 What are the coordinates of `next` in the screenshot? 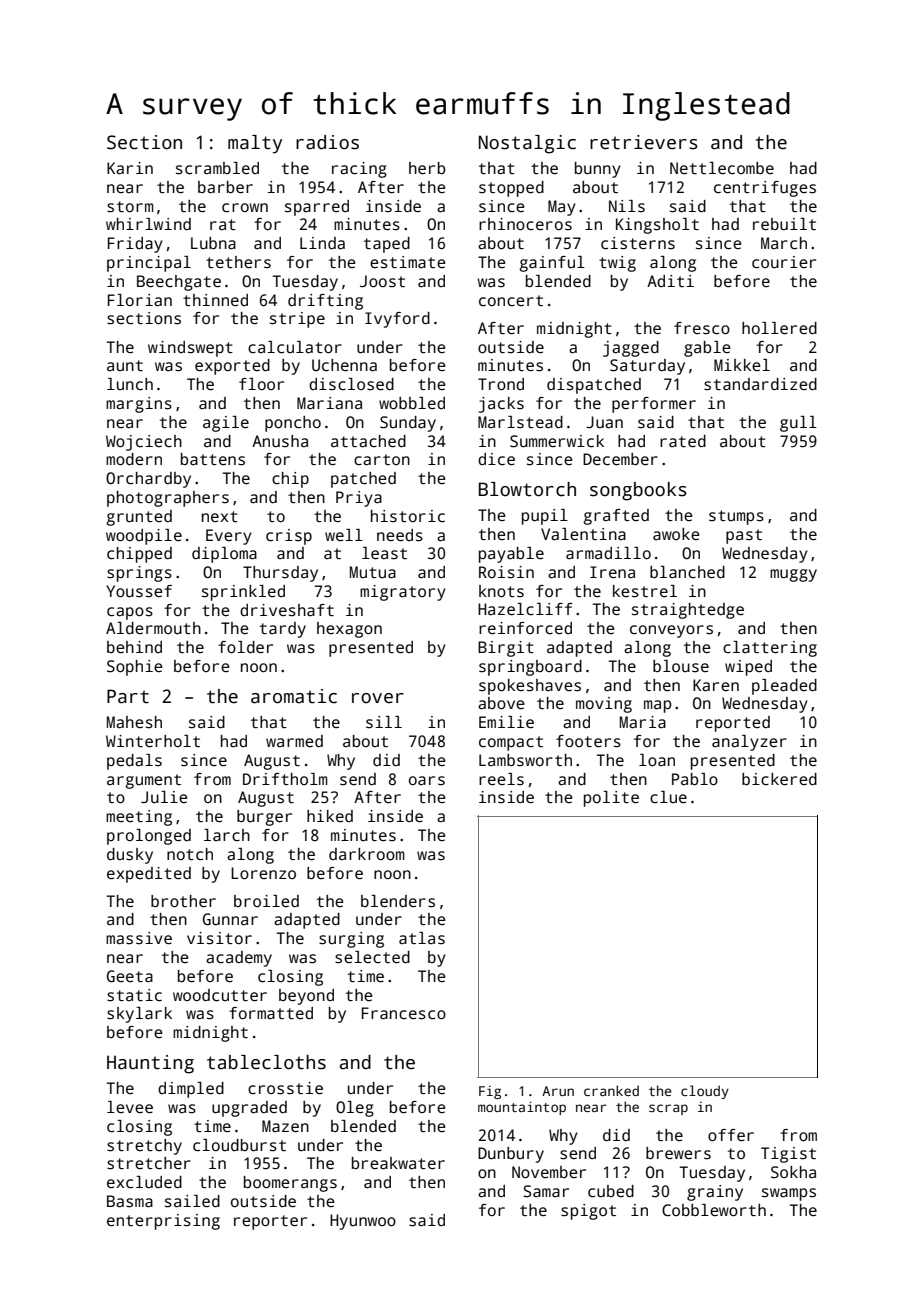 It's located at (220, 516).
